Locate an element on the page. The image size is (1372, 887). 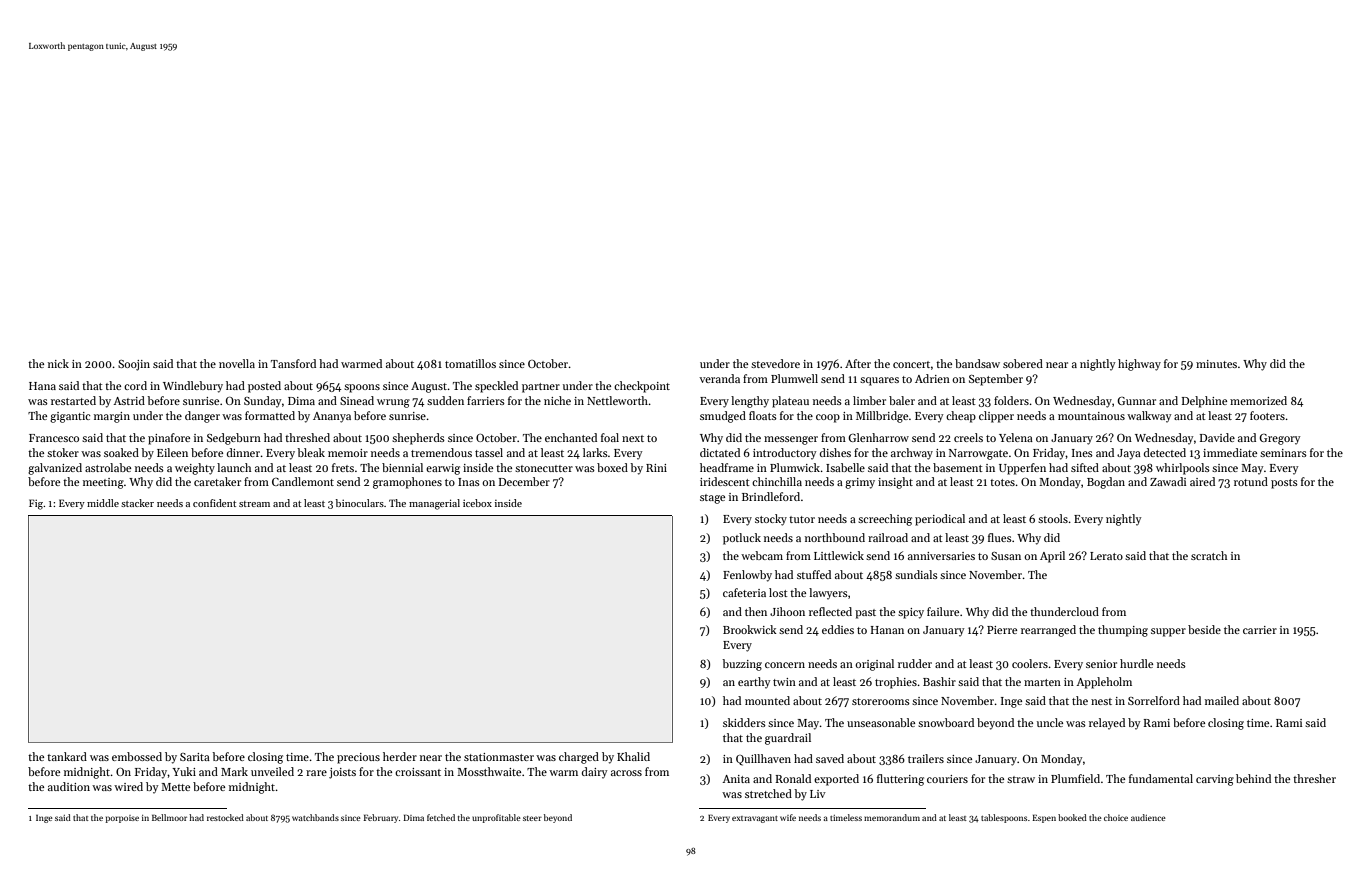
concern is located at coordinates (785, 665).
